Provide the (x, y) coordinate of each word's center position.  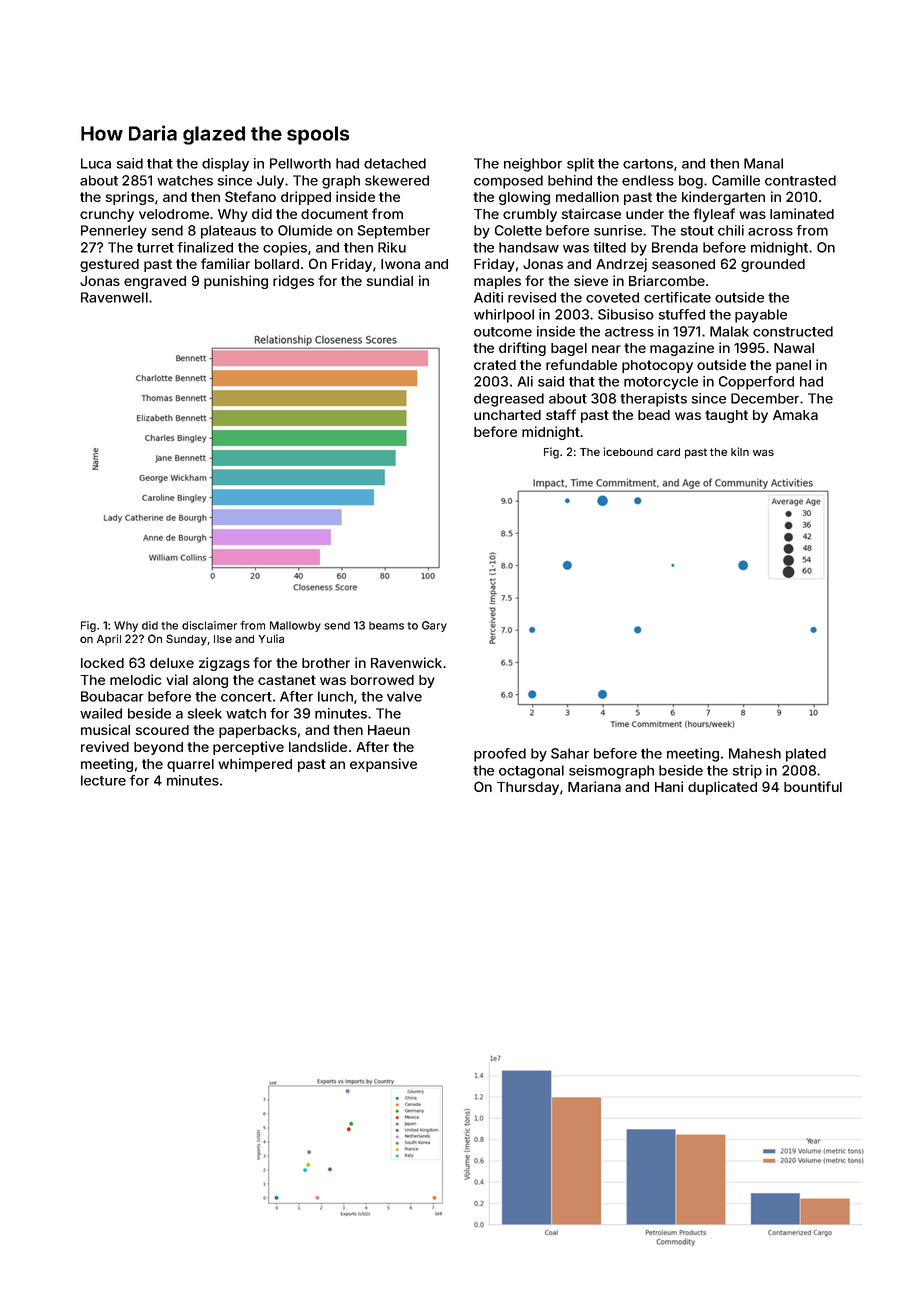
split (580, 165)
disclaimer (209, 625)
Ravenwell (114, 297)
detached (395, 163)
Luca (96, 163)
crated (495, 365)
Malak (729, 331)
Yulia (271, 638)
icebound (628, 451)
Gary (434, 626)
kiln (740, 451)
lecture (103, 780)
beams (386, 625)
